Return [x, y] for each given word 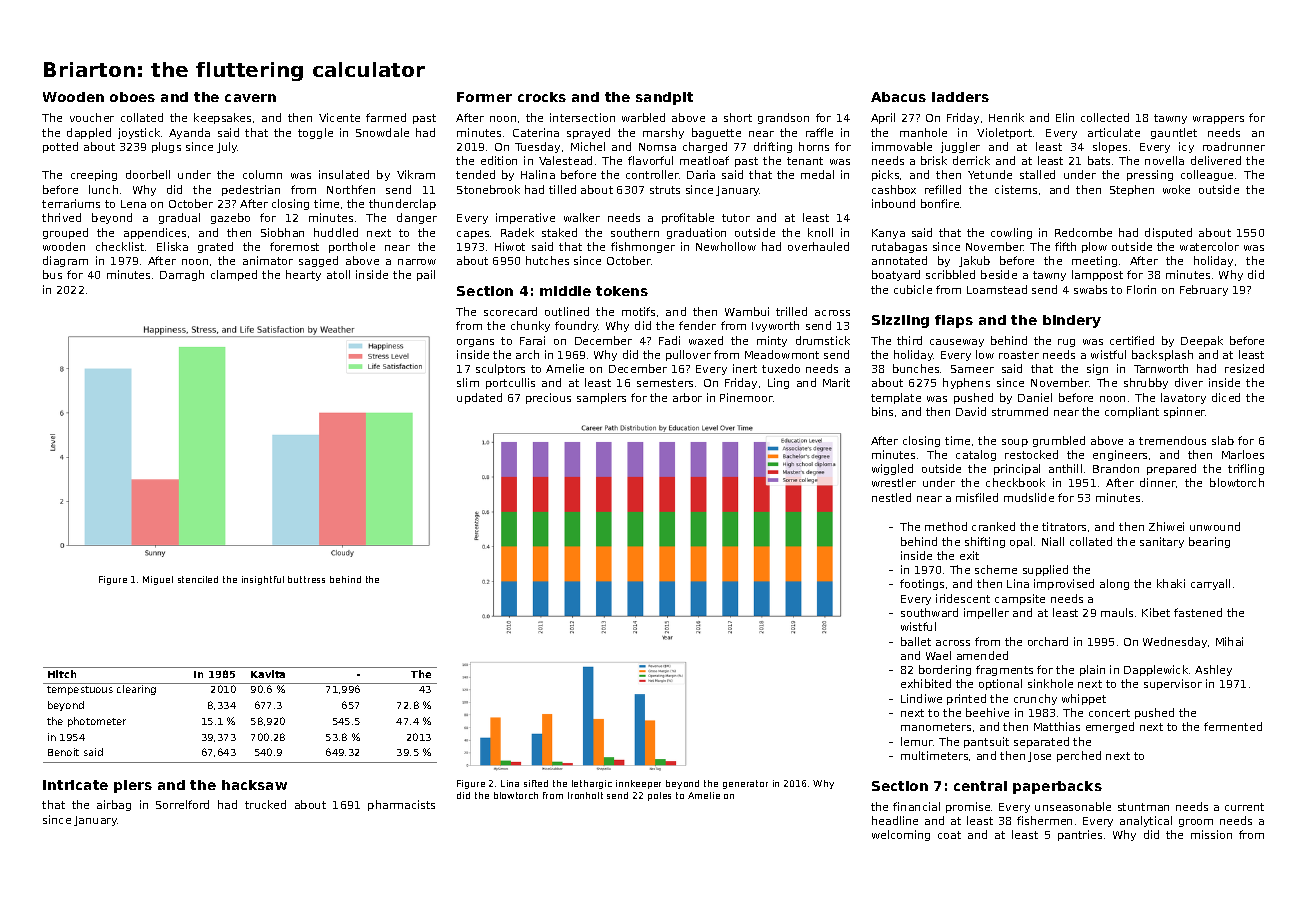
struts [665, 190]
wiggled [892, 469]
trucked [265, 804]
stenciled [198, 579]
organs [475, 343]
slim [468, 382]
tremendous [1172, 440]
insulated [344, 174]
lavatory [1183, 398]
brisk [934, 160]
